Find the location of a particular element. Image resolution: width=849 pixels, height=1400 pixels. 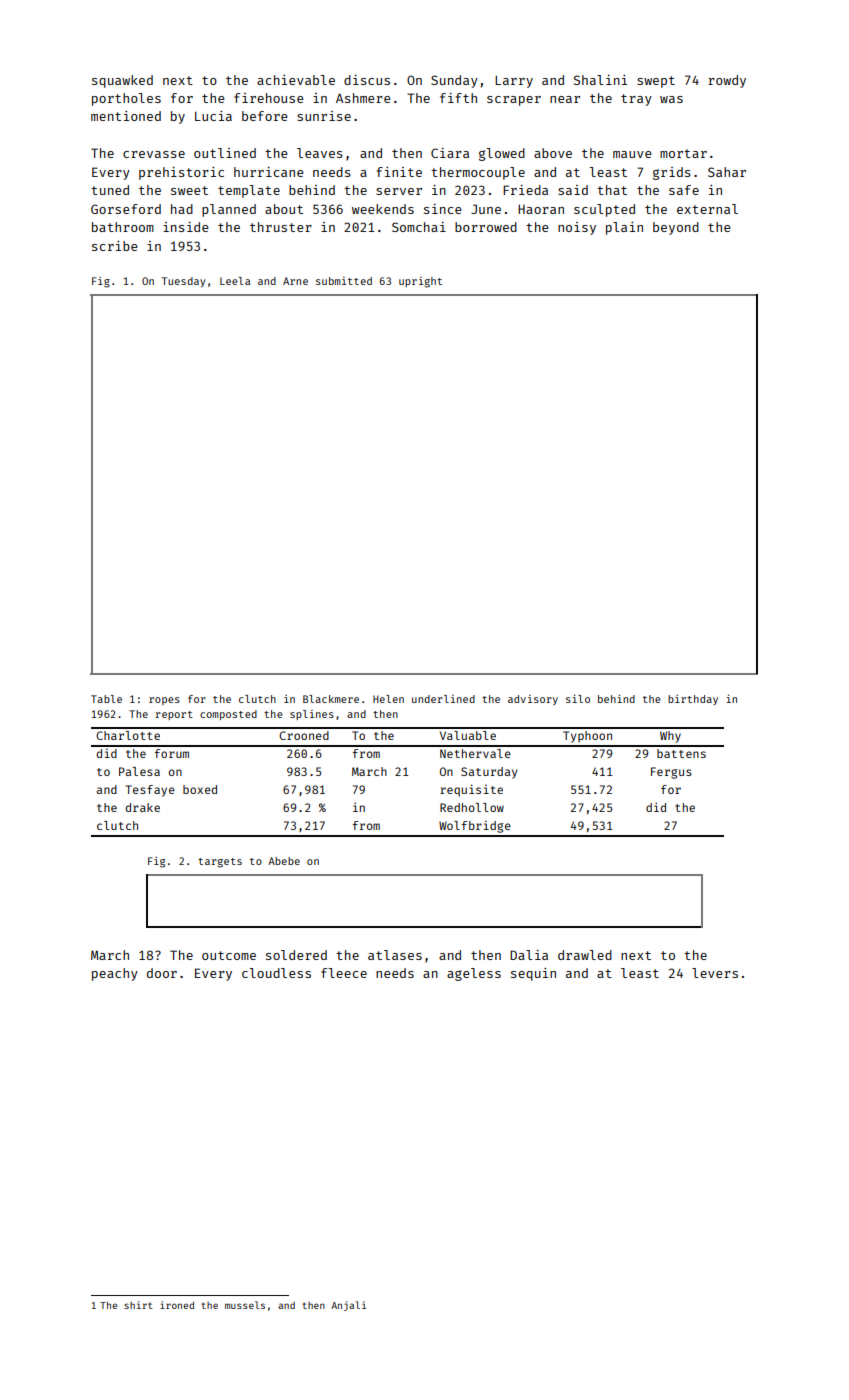

Tuesday is located at coordinates (183, 282).
